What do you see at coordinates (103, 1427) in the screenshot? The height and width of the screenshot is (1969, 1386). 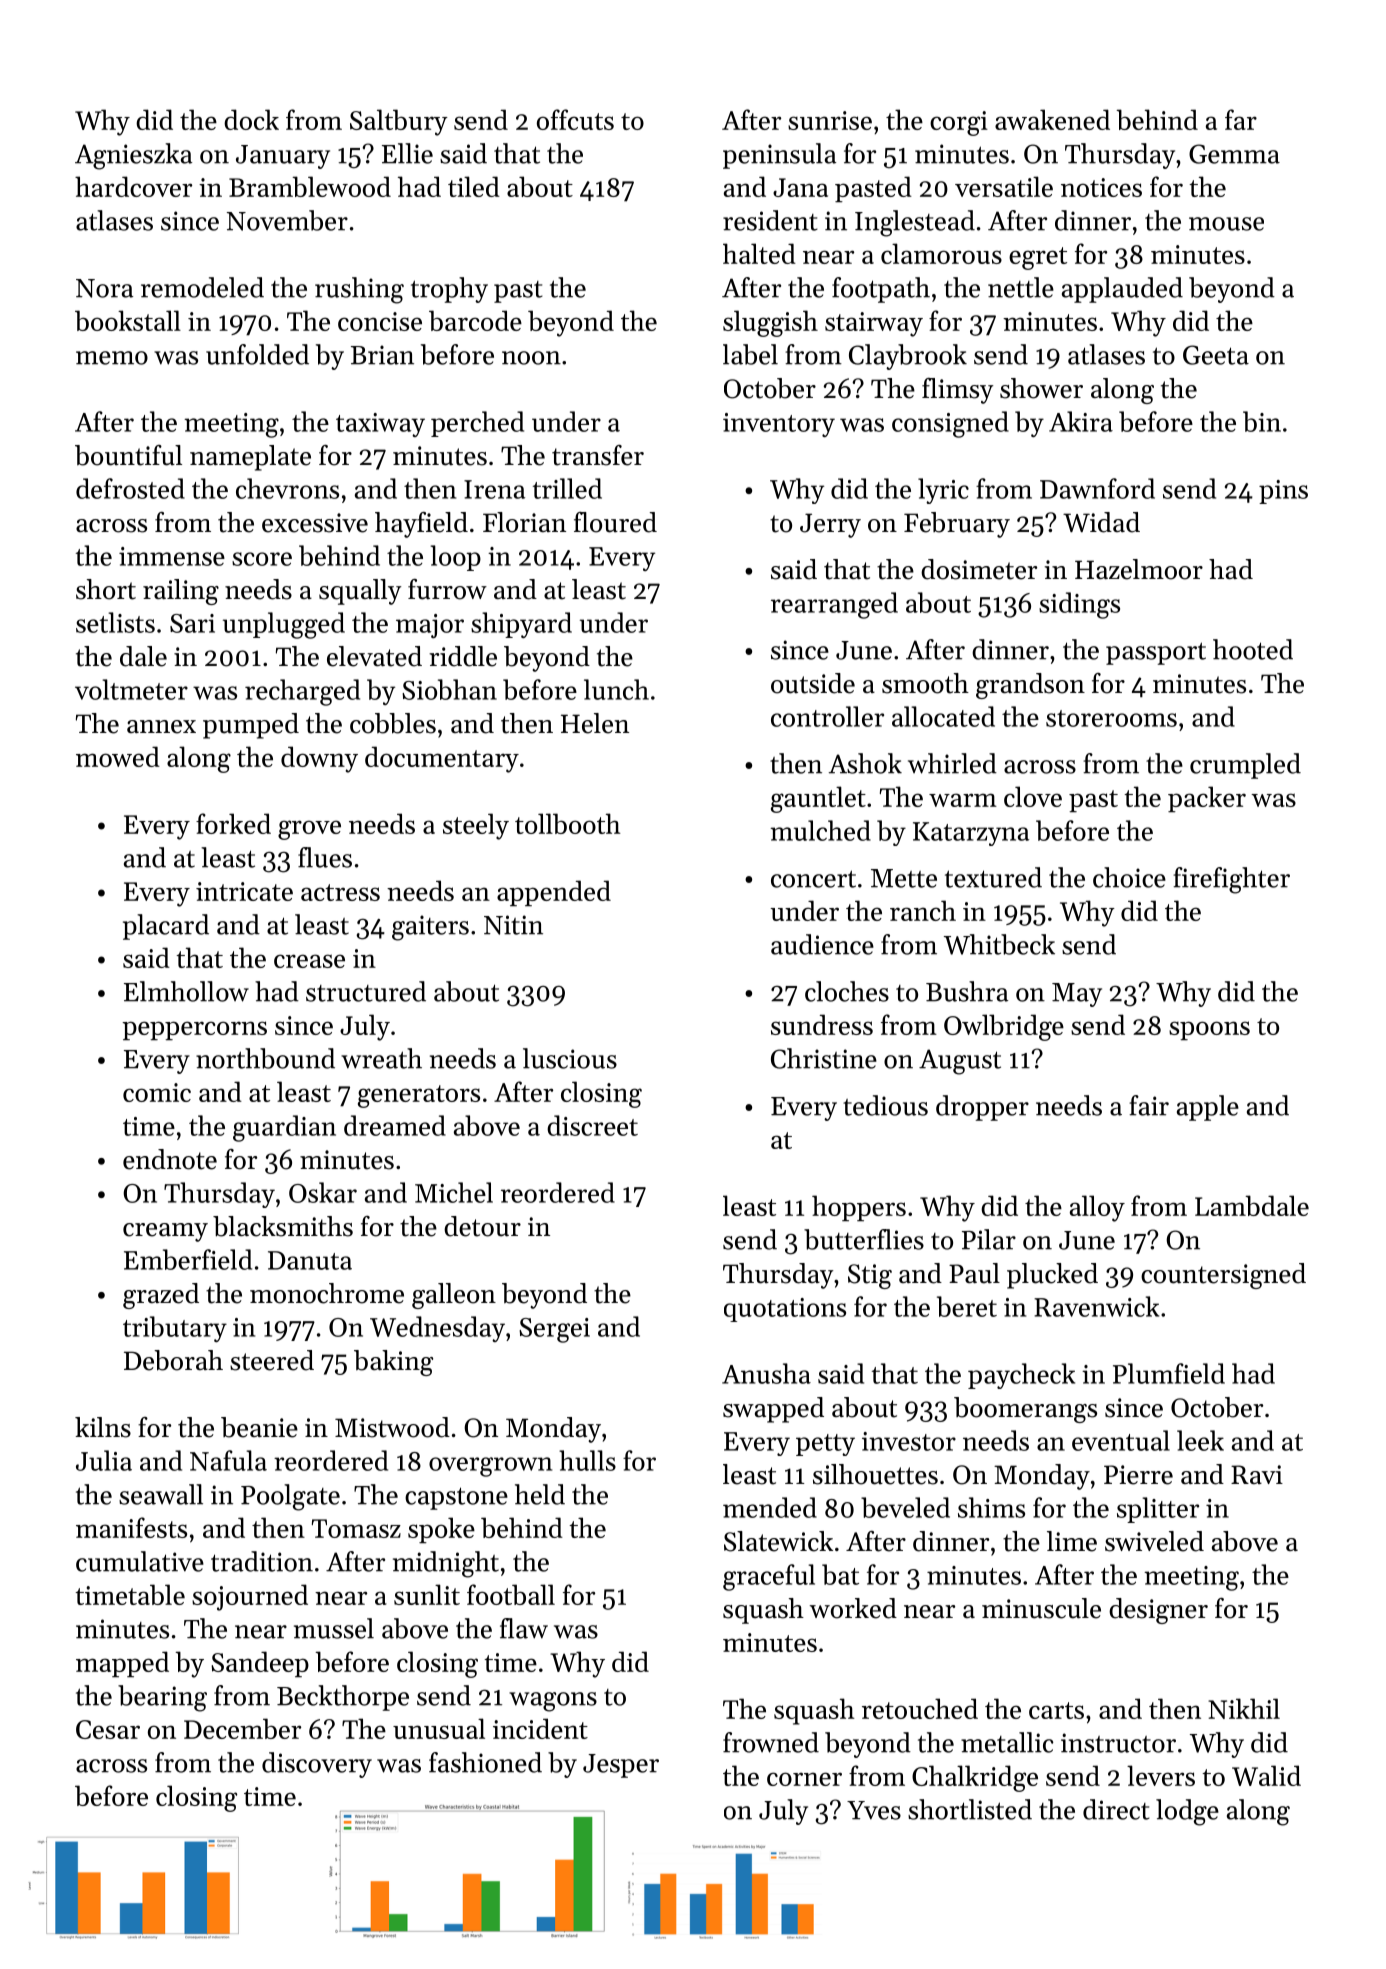 I see `kilns` at bounding box center [103, 1427].
